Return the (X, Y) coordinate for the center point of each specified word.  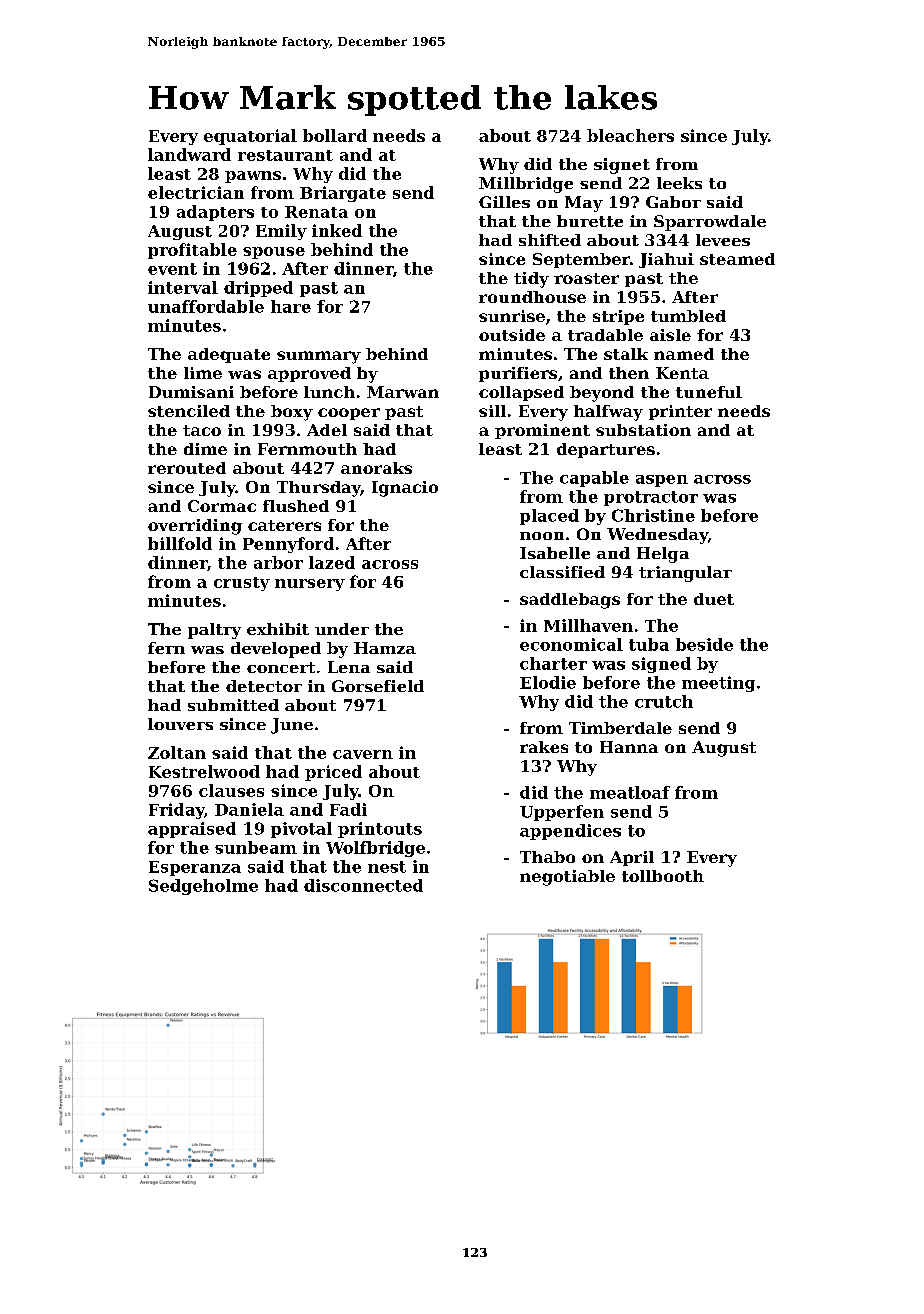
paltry (214, 631)
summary (319, 357)
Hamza (385, 648)
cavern (363, 754)
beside (704, 644)
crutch (664, 701)
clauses (231, 790)
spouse (274, 253)
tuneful (709, 392)
